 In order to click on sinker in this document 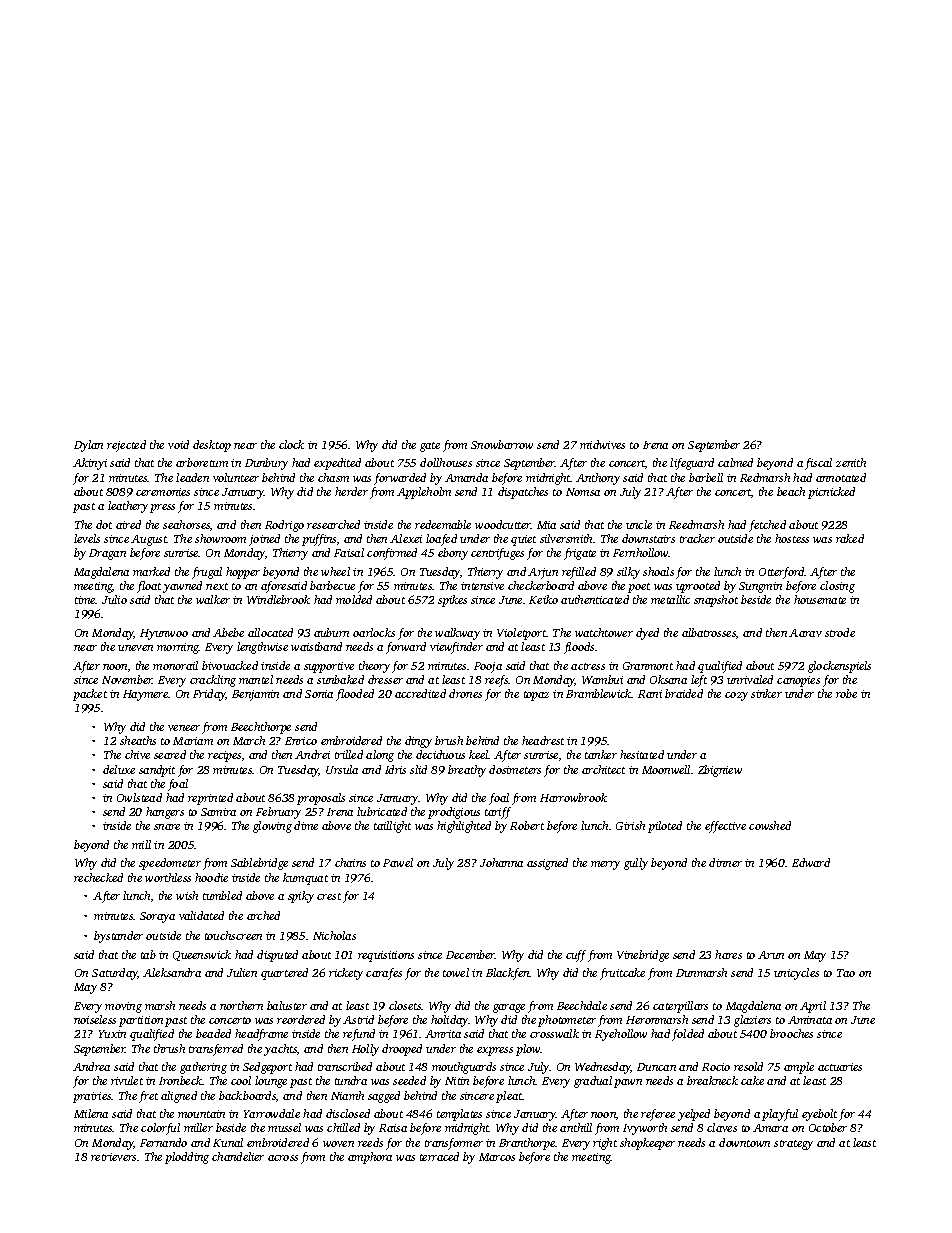, I will do `click(766, 693)`.
